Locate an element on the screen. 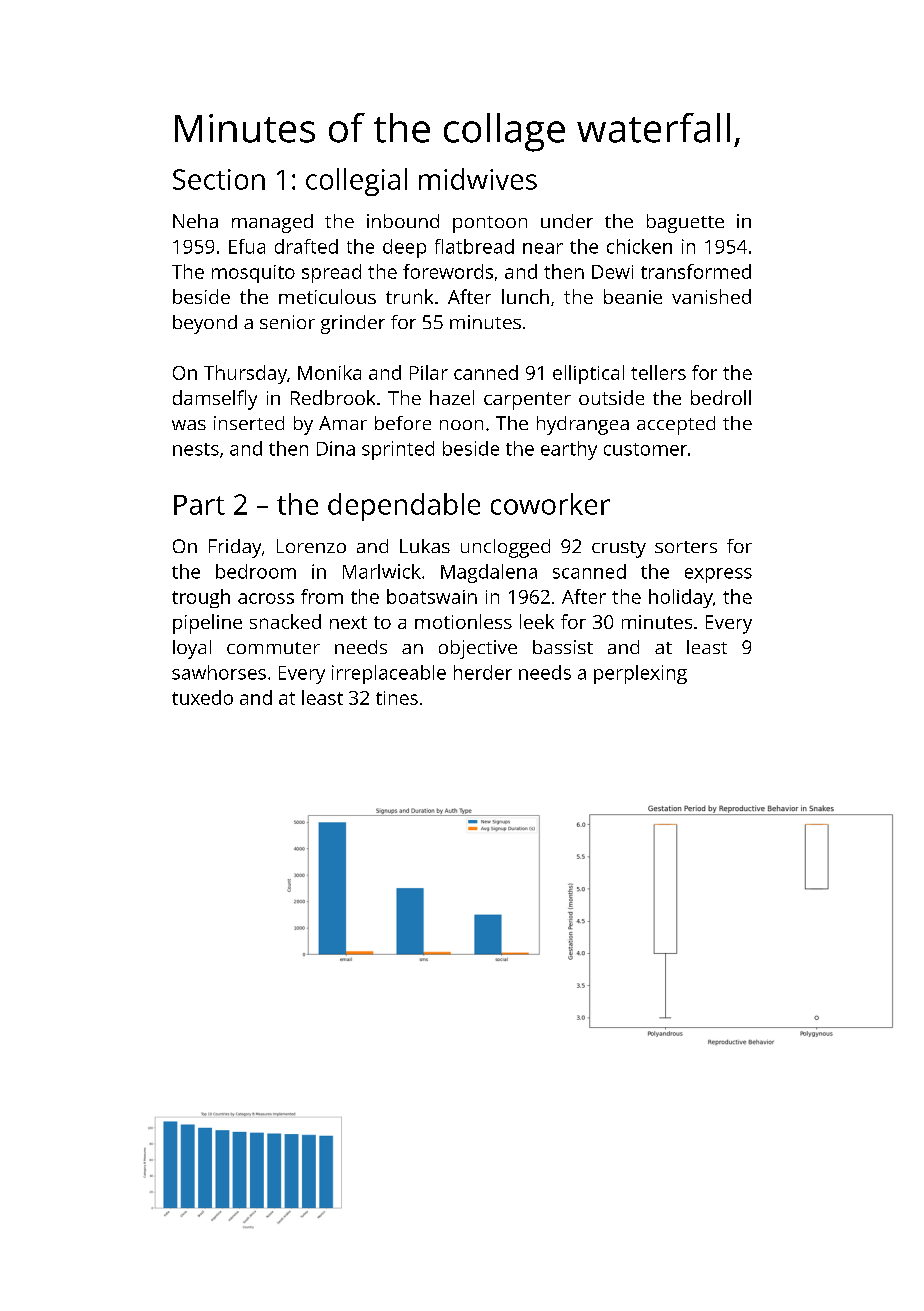 The width and height of the screenshot is (924, 1311). Redbrook is located at coordinates (333, 397).
